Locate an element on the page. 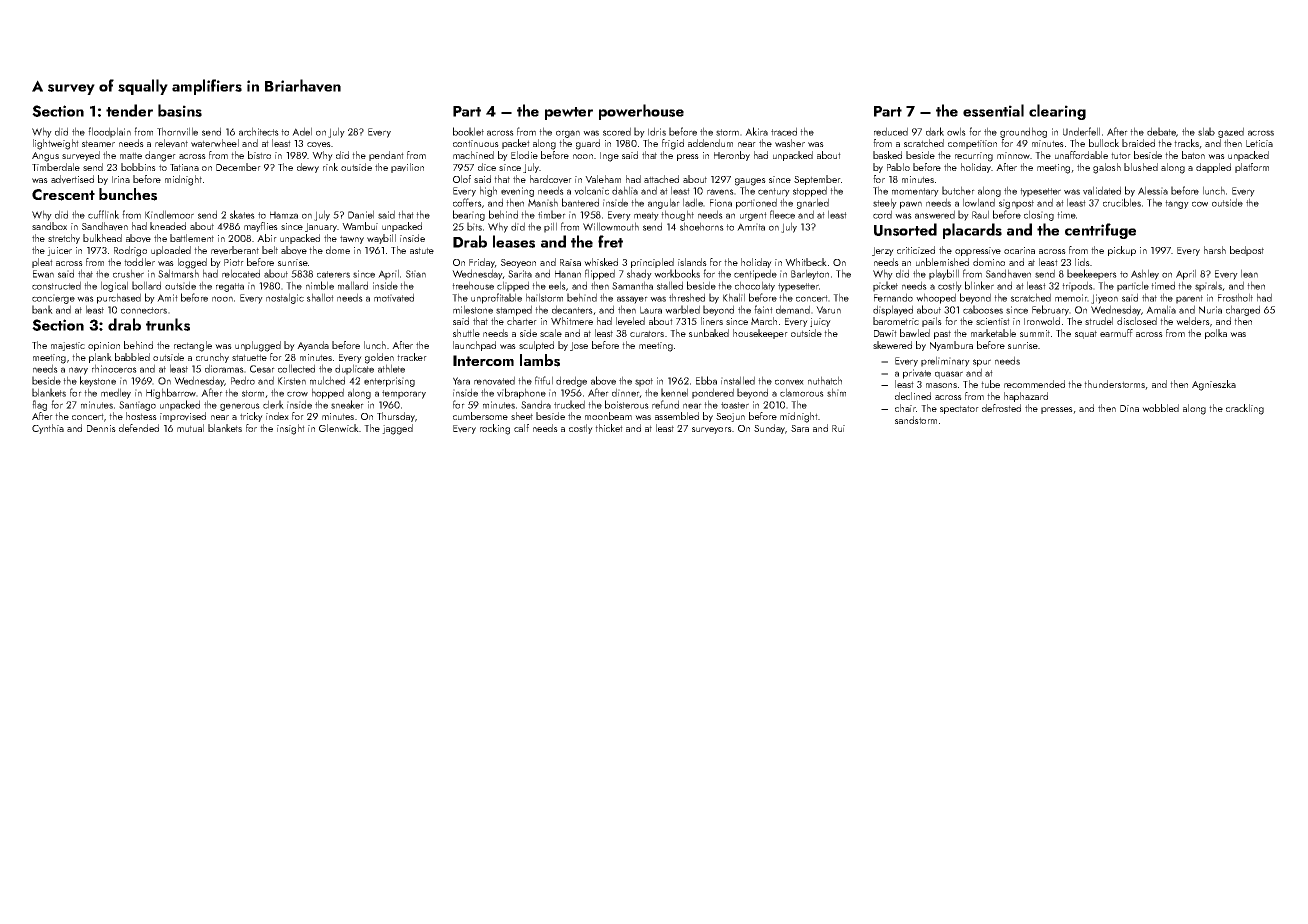 The width and height of the image is (1308, 924). golden is located at coordinates (379, 358).
